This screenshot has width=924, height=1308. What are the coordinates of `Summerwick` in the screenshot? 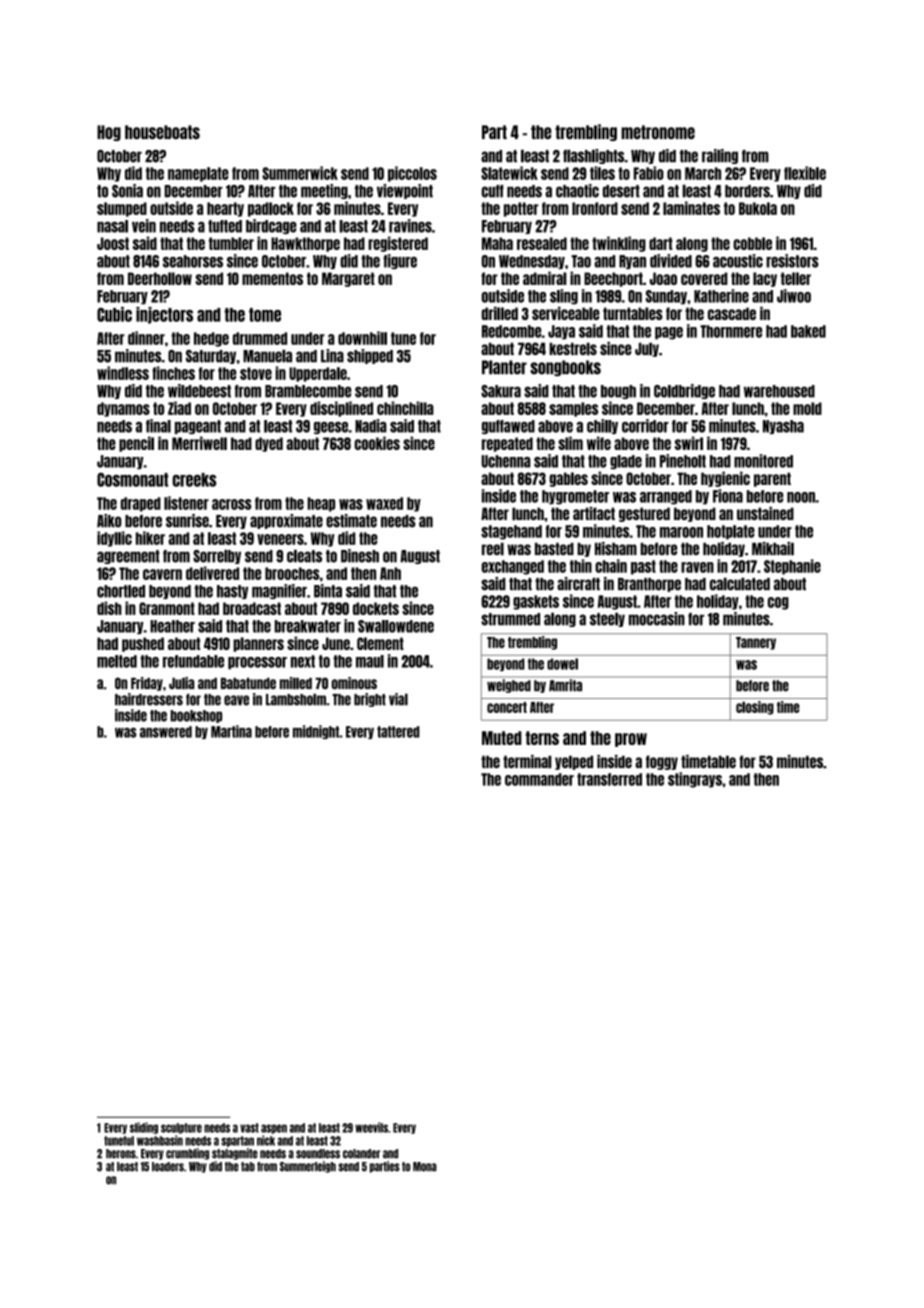 It's located at (300, 173).
